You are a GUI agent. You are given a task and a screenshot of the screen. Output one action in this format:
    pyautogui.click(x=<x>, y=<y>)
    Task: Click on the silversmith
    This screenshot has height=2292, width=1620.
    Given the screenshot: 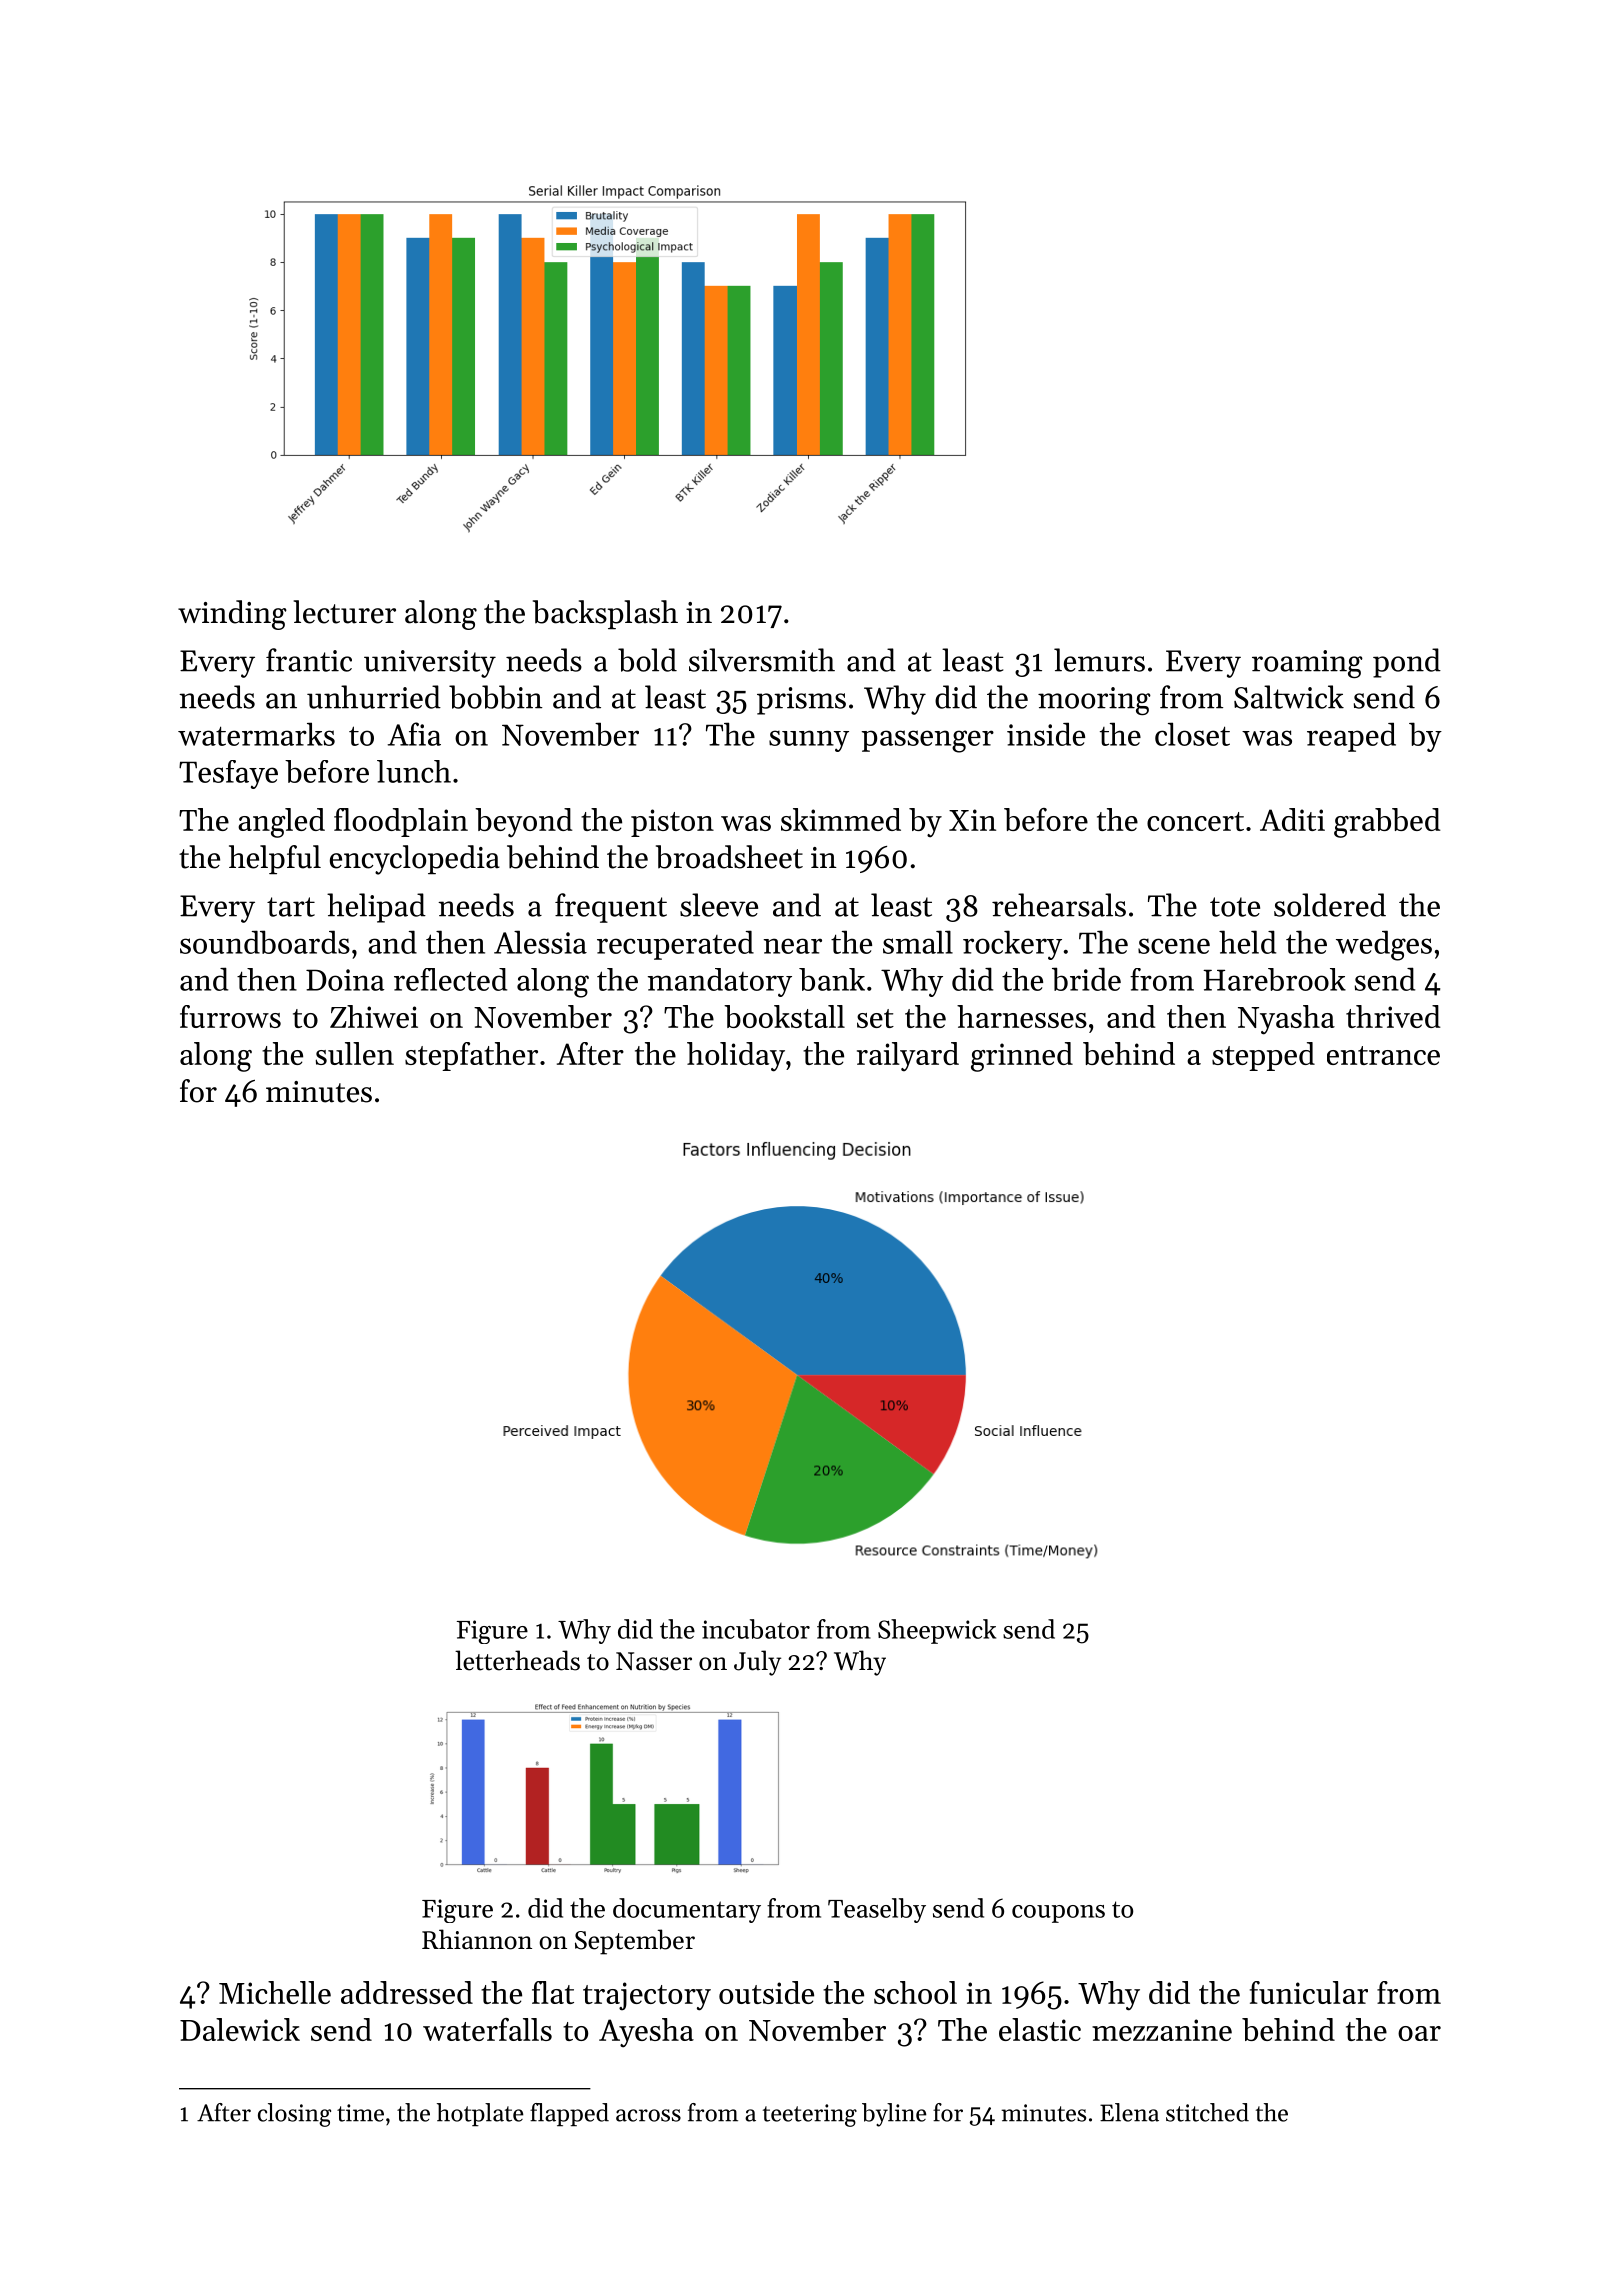 What is the action you would take?
    pyautogui.click(x=762, y=660)
